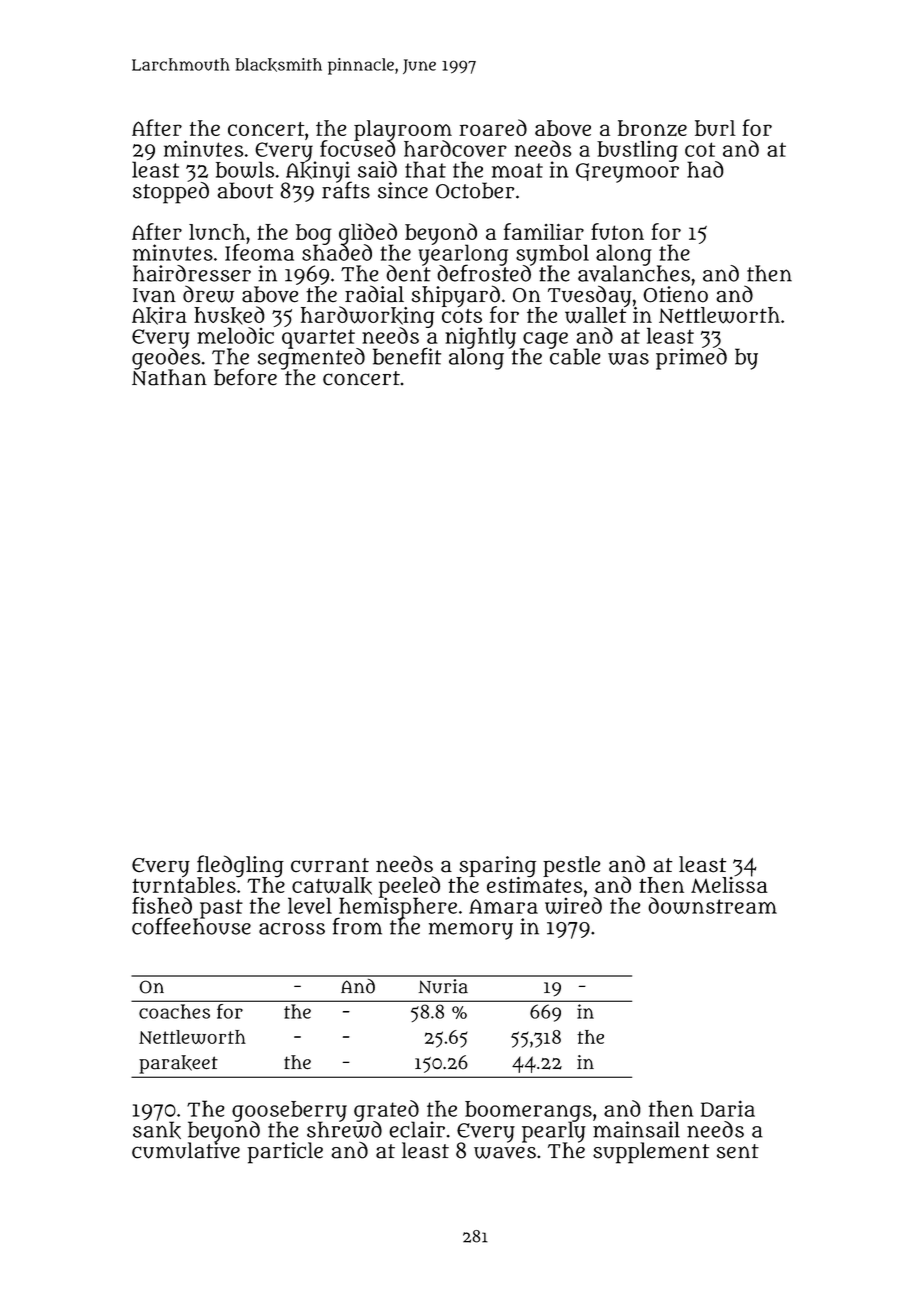 This screenshot has height=1314, width=924. What do you see at coordinates (729, 885) in the screenshot?
I see `Melissa` at bounding box center [729, 885].
